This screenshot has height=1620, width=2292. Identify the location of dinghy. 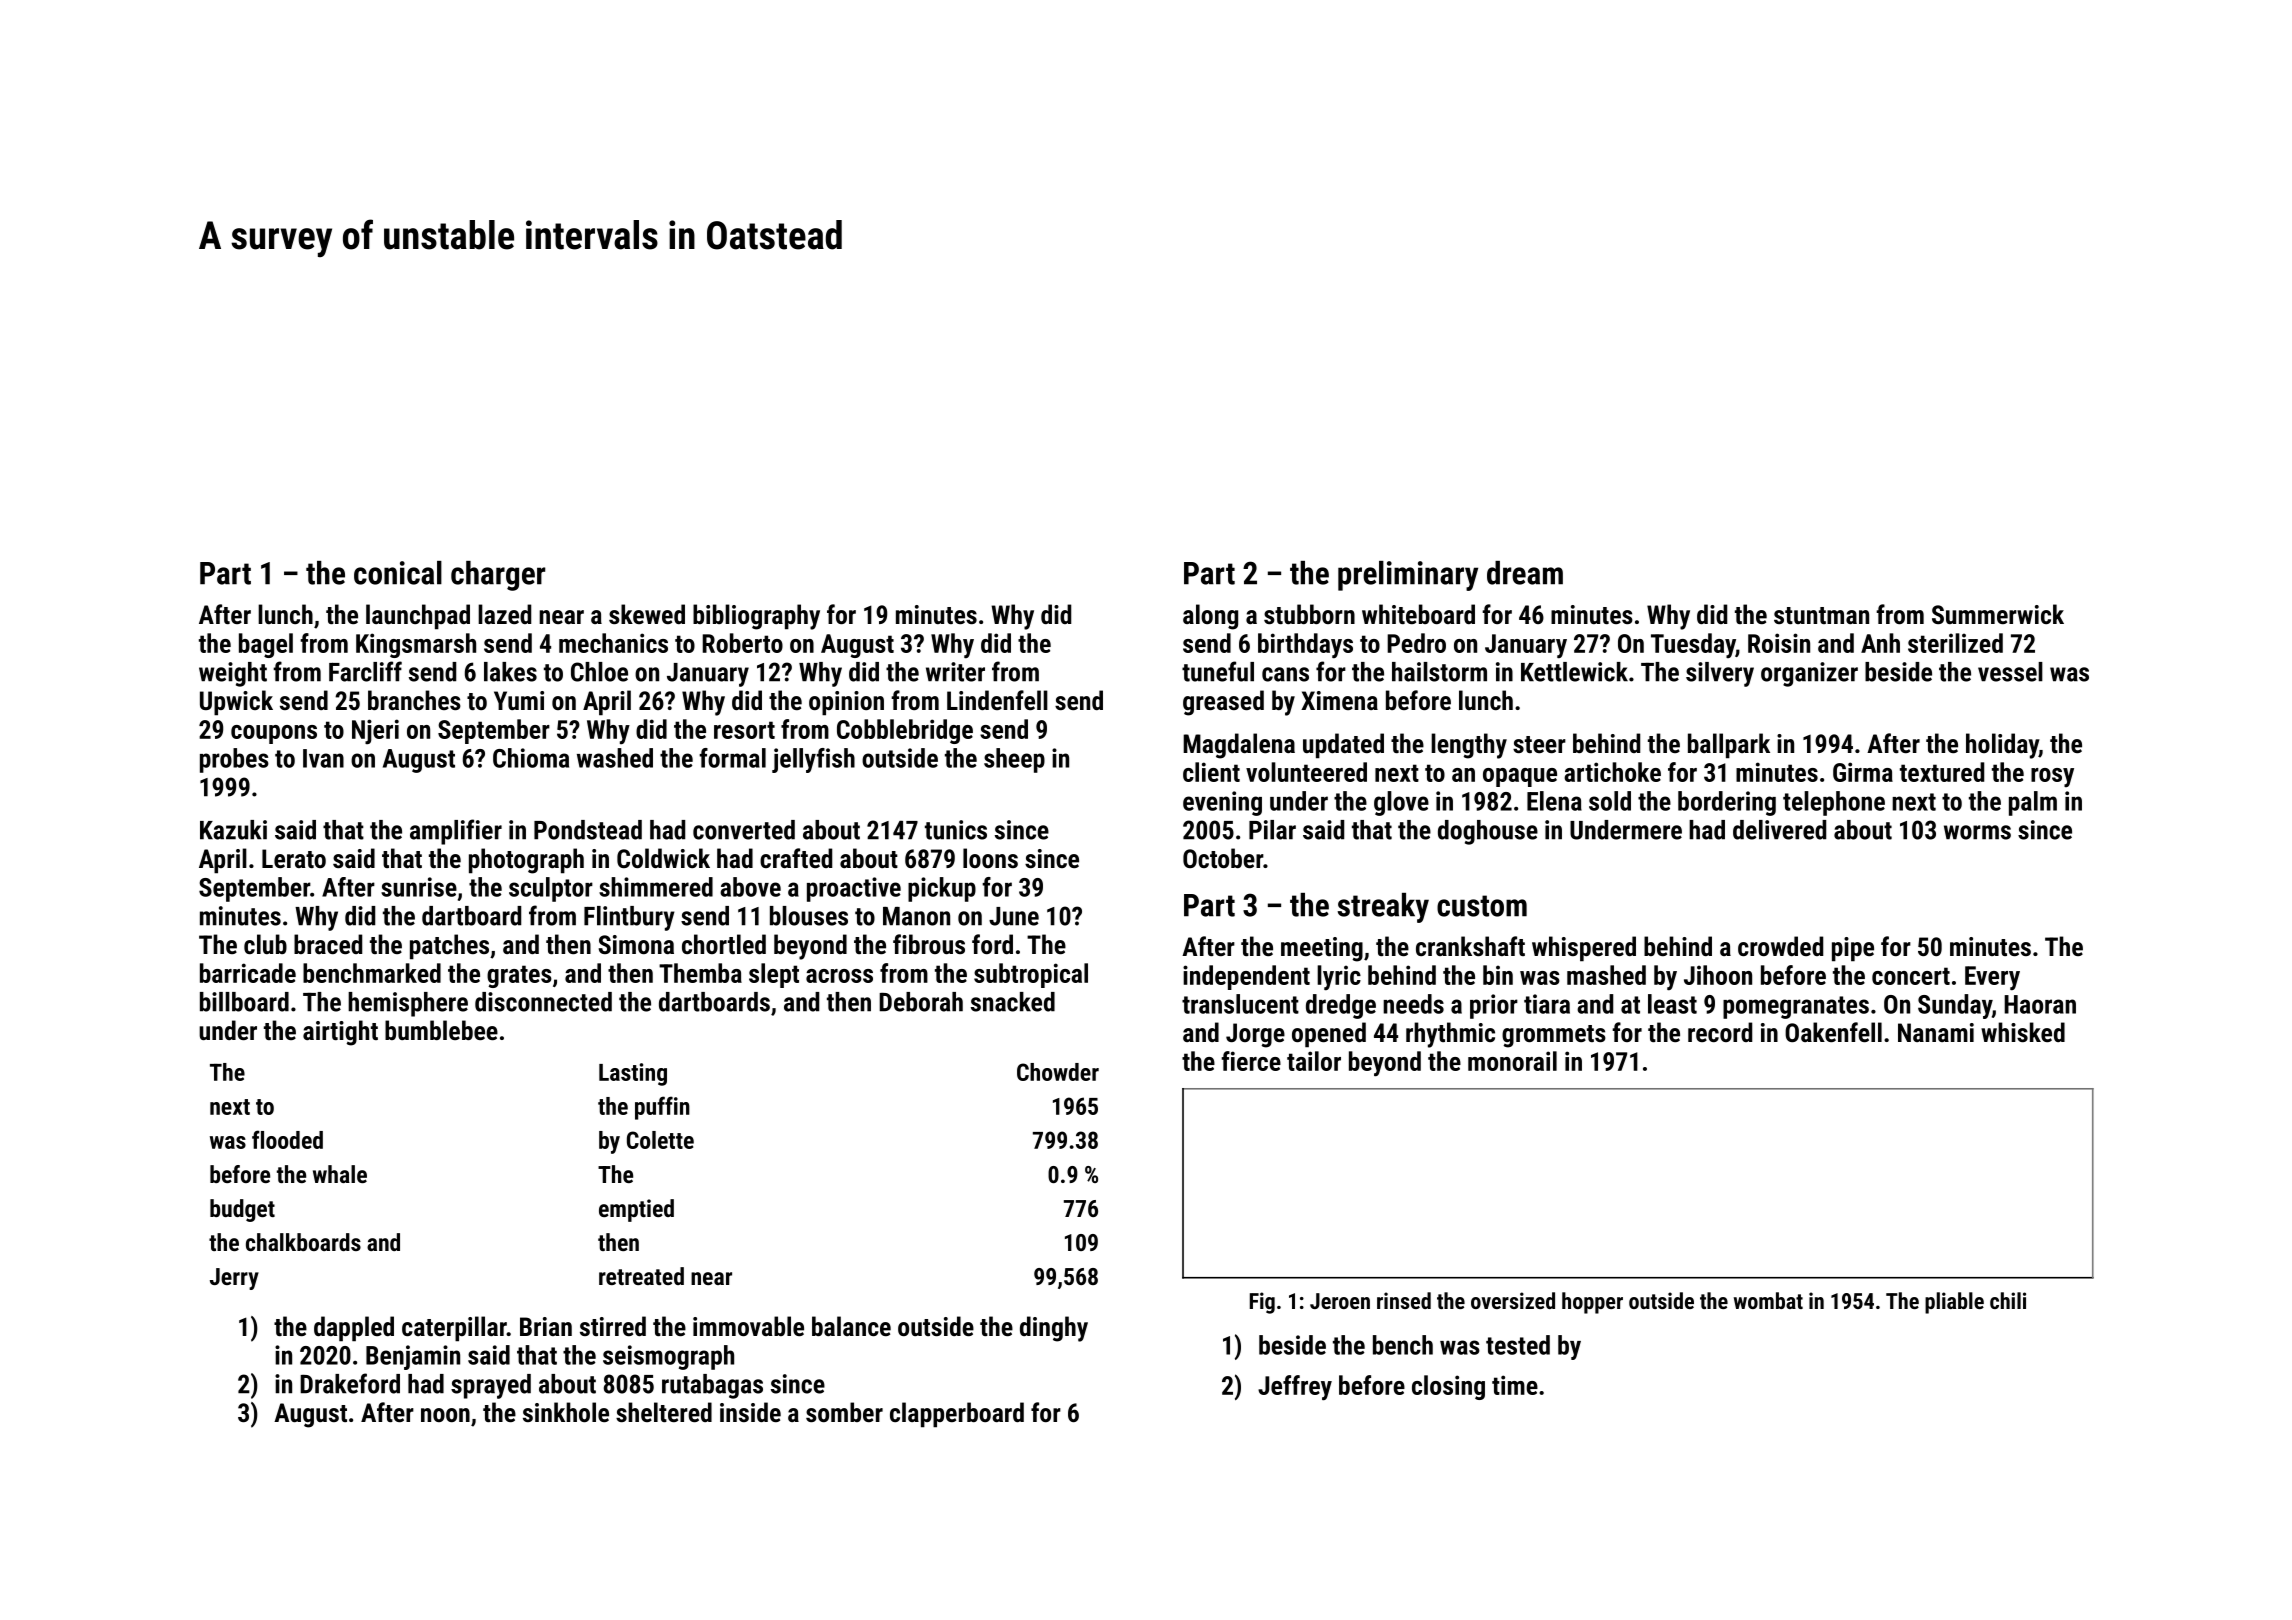
(1054, 1329).
